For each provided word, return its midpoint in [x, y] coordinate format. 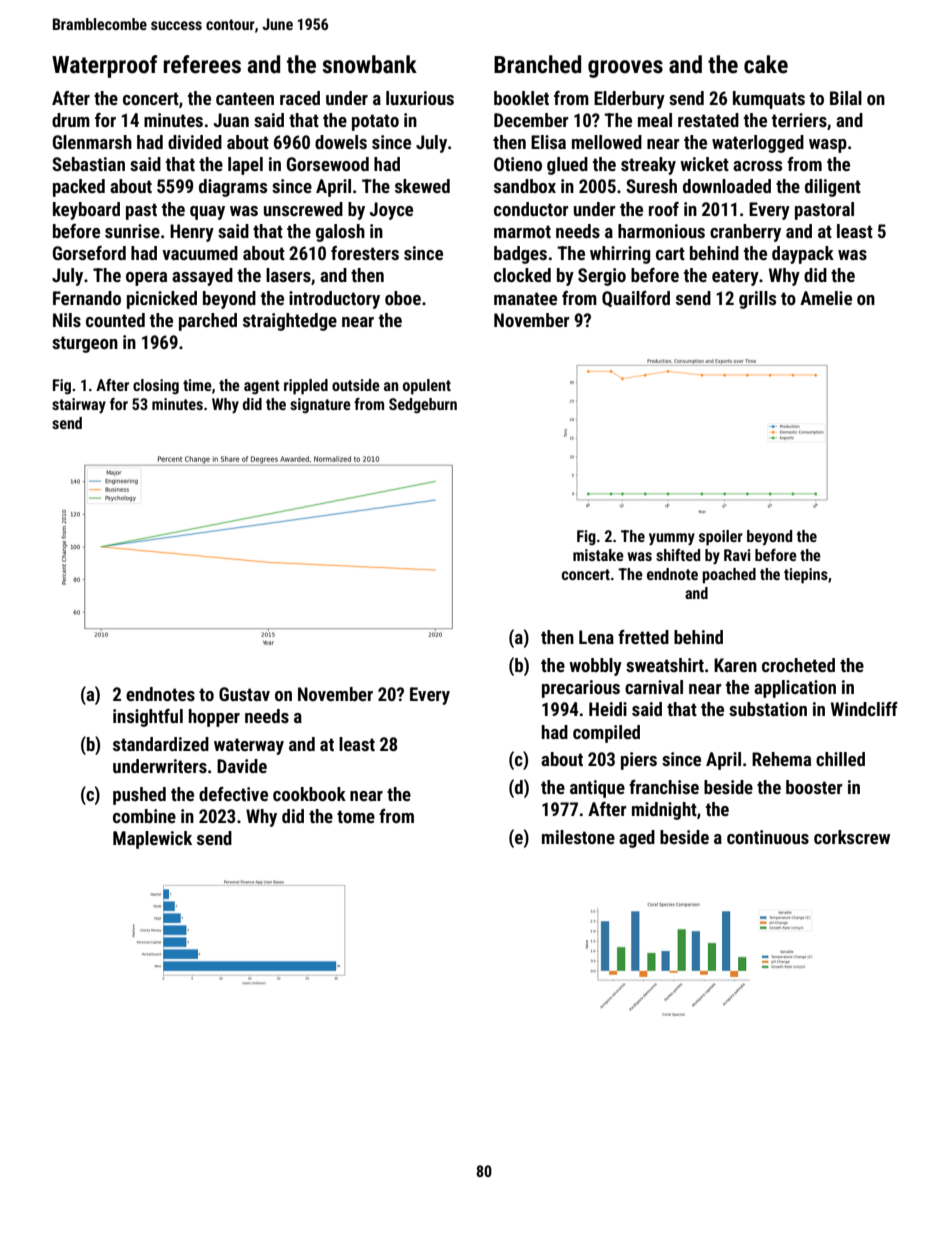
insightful [148, 718]
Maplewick [152, 840]
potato [375, 122]
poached [729, 576]
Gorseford [89, 253]
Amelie [826, 298]
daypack [803, 255]
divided [195, 142]
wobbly [595, 667]
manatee [525, 298]
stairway [79, 406]
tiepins [806, 576]
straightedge [290, 322]
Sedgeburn [423, 406]
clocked [522, 275]
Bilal [846, 98]
